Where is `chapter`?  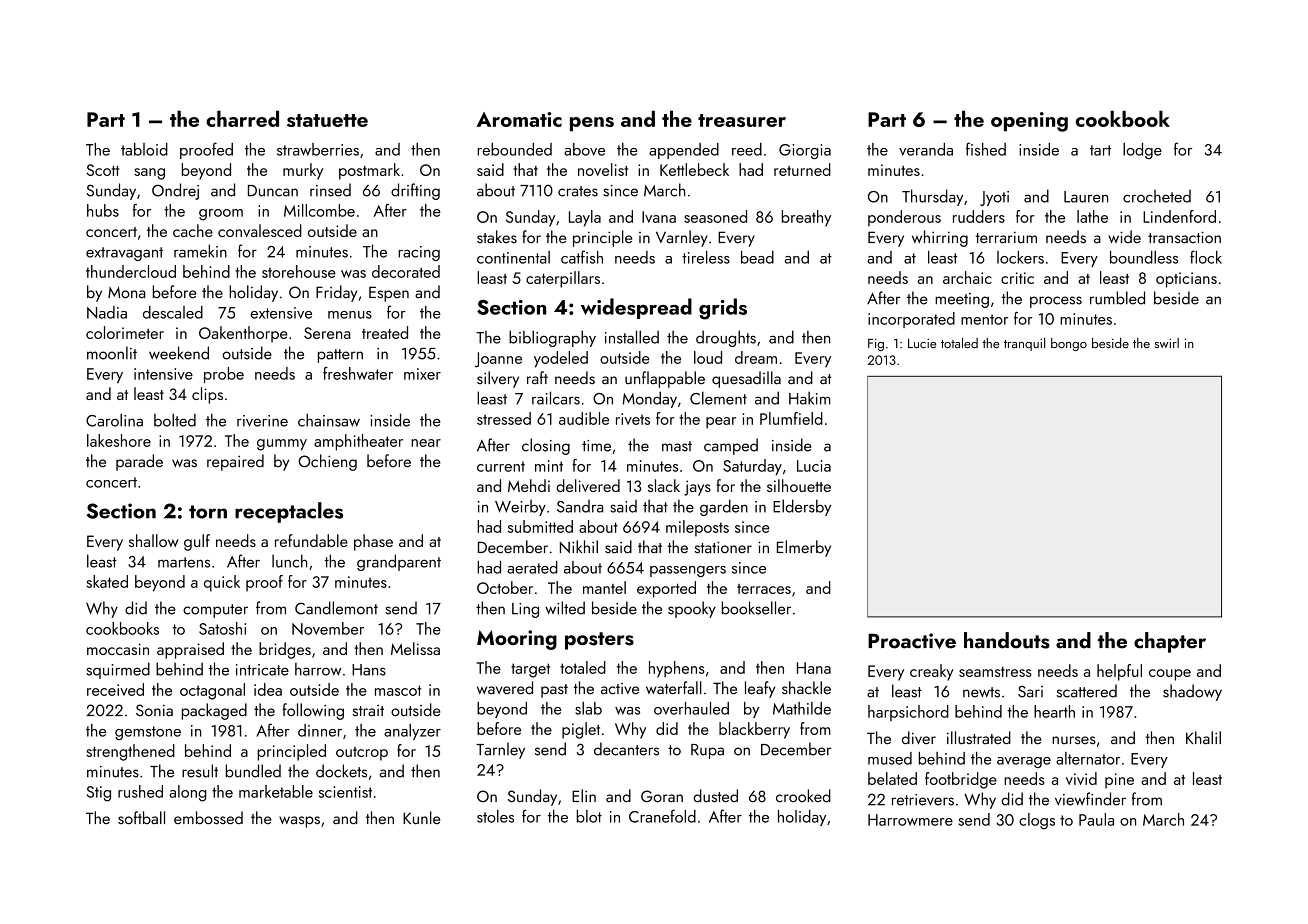 chapter is located at coordinates (1170, 642).
